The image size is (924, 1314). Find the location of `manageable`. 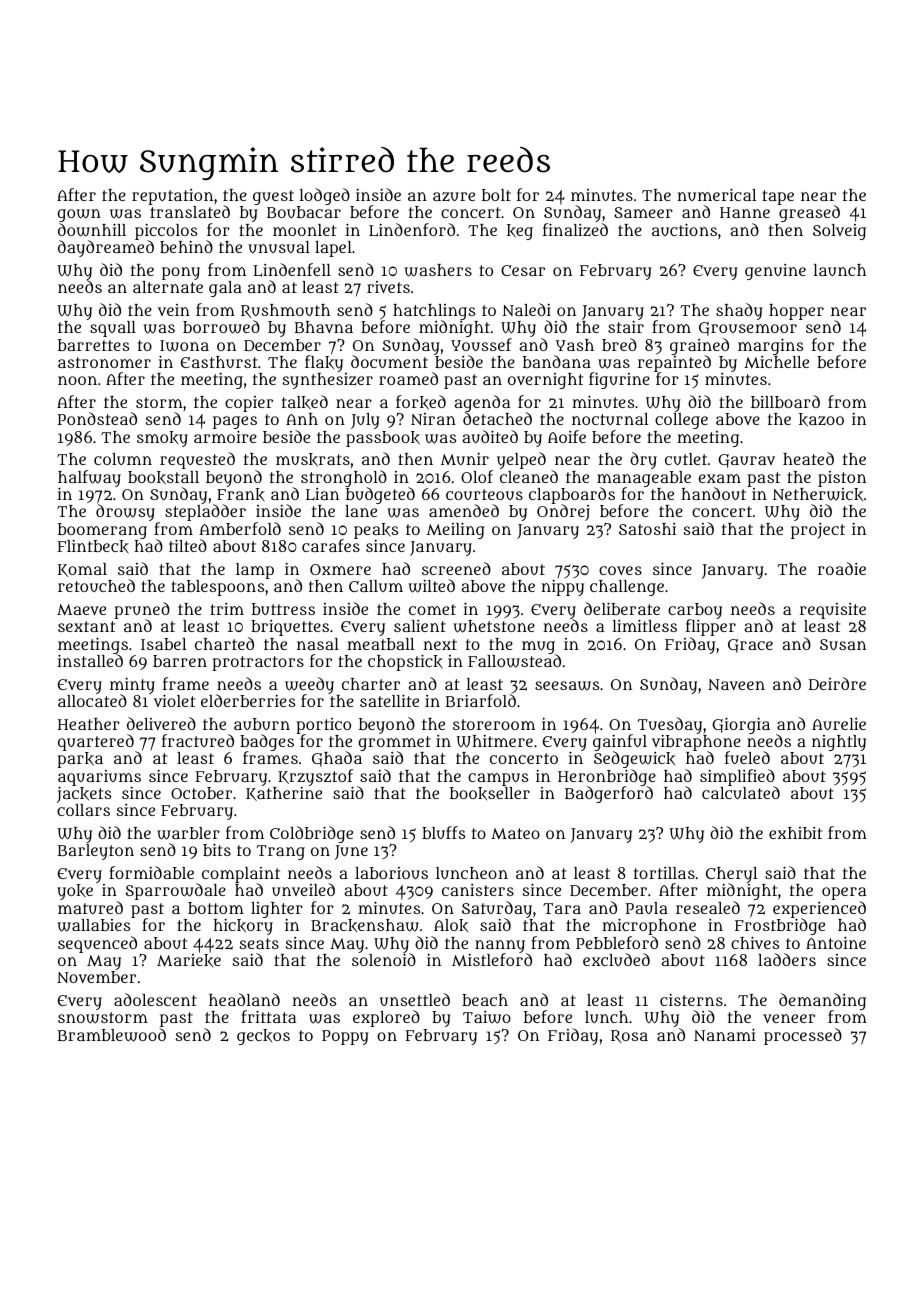

manageable is located at coordinates (644, 479).
